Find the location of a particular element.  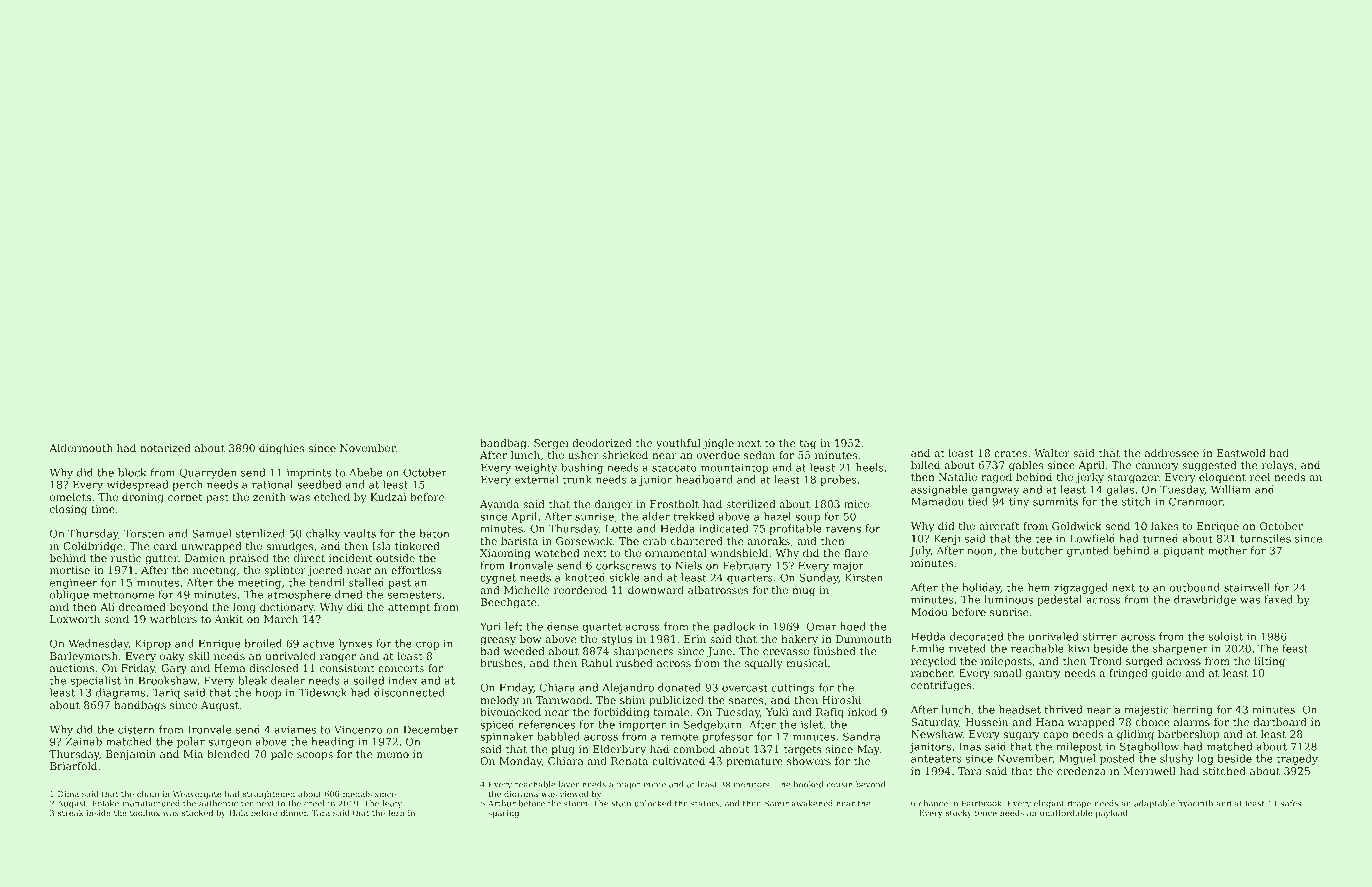

Eastwold is located at coordinates (1241, 453).
